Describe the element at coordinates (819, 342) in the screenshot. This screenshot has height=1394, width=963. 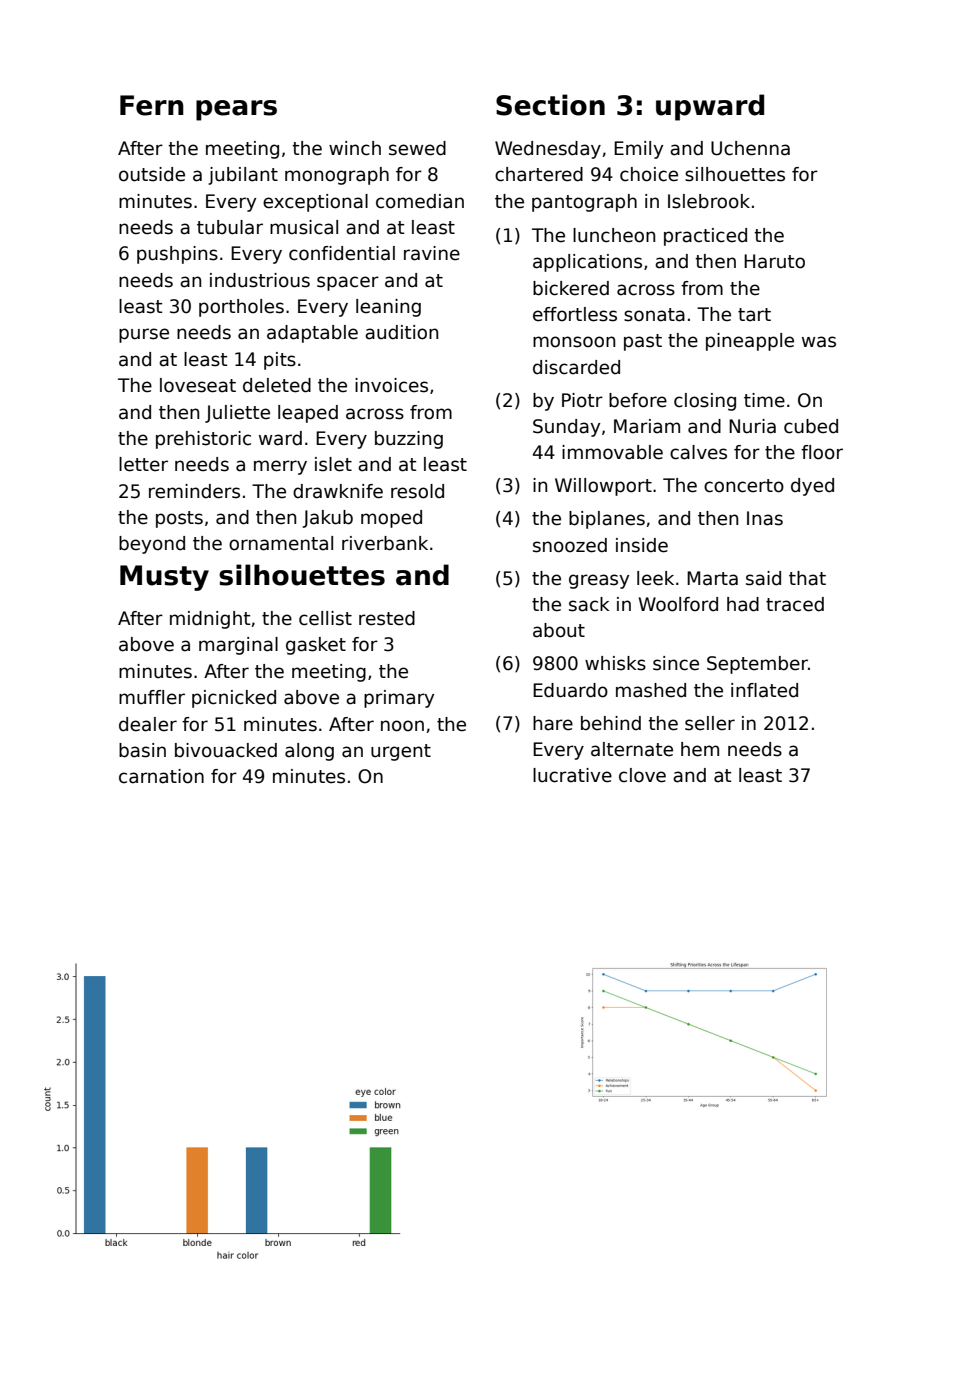
I see `was` at that location.
